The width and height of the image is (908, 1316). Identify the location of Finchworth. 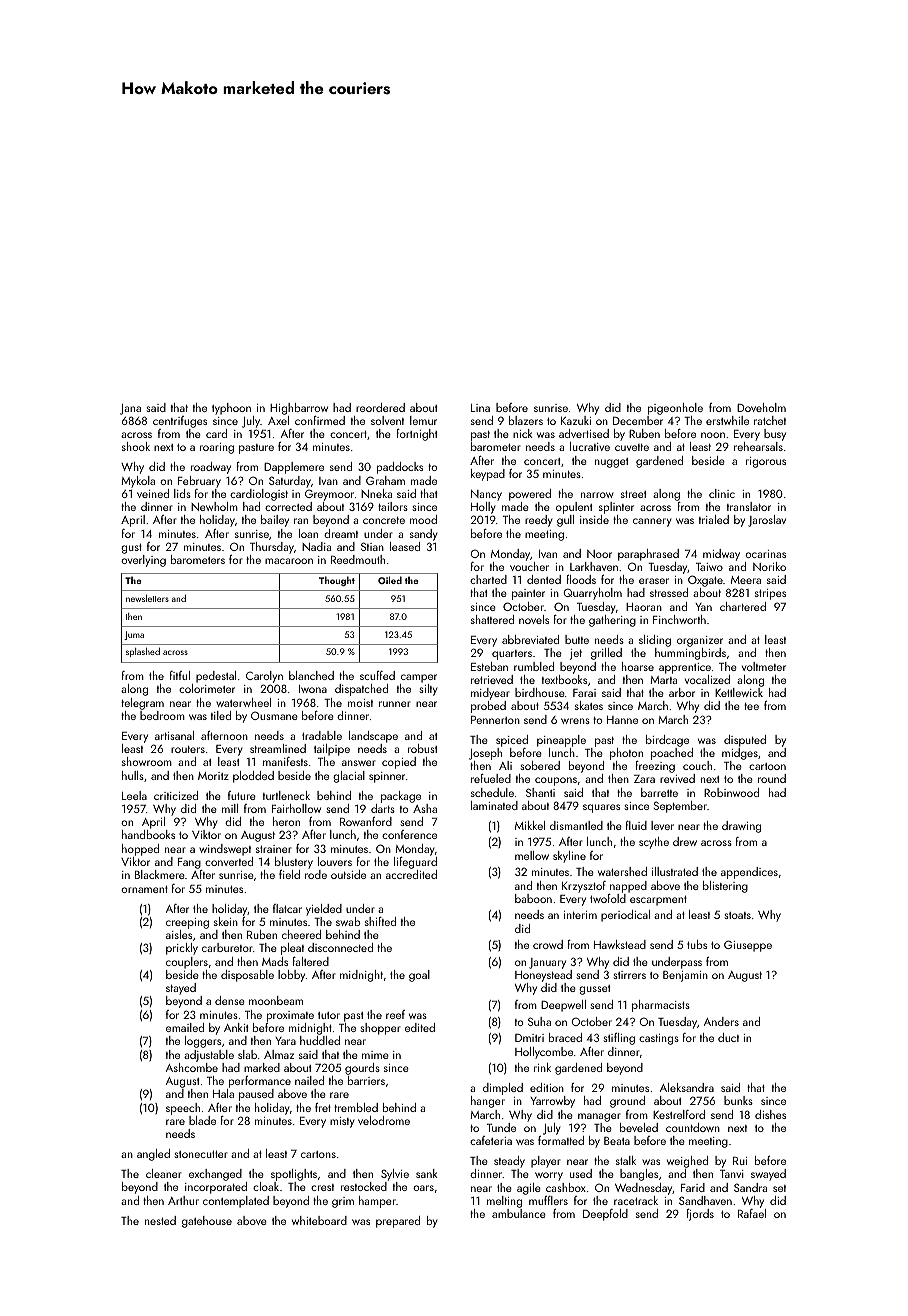
(679, 619).
